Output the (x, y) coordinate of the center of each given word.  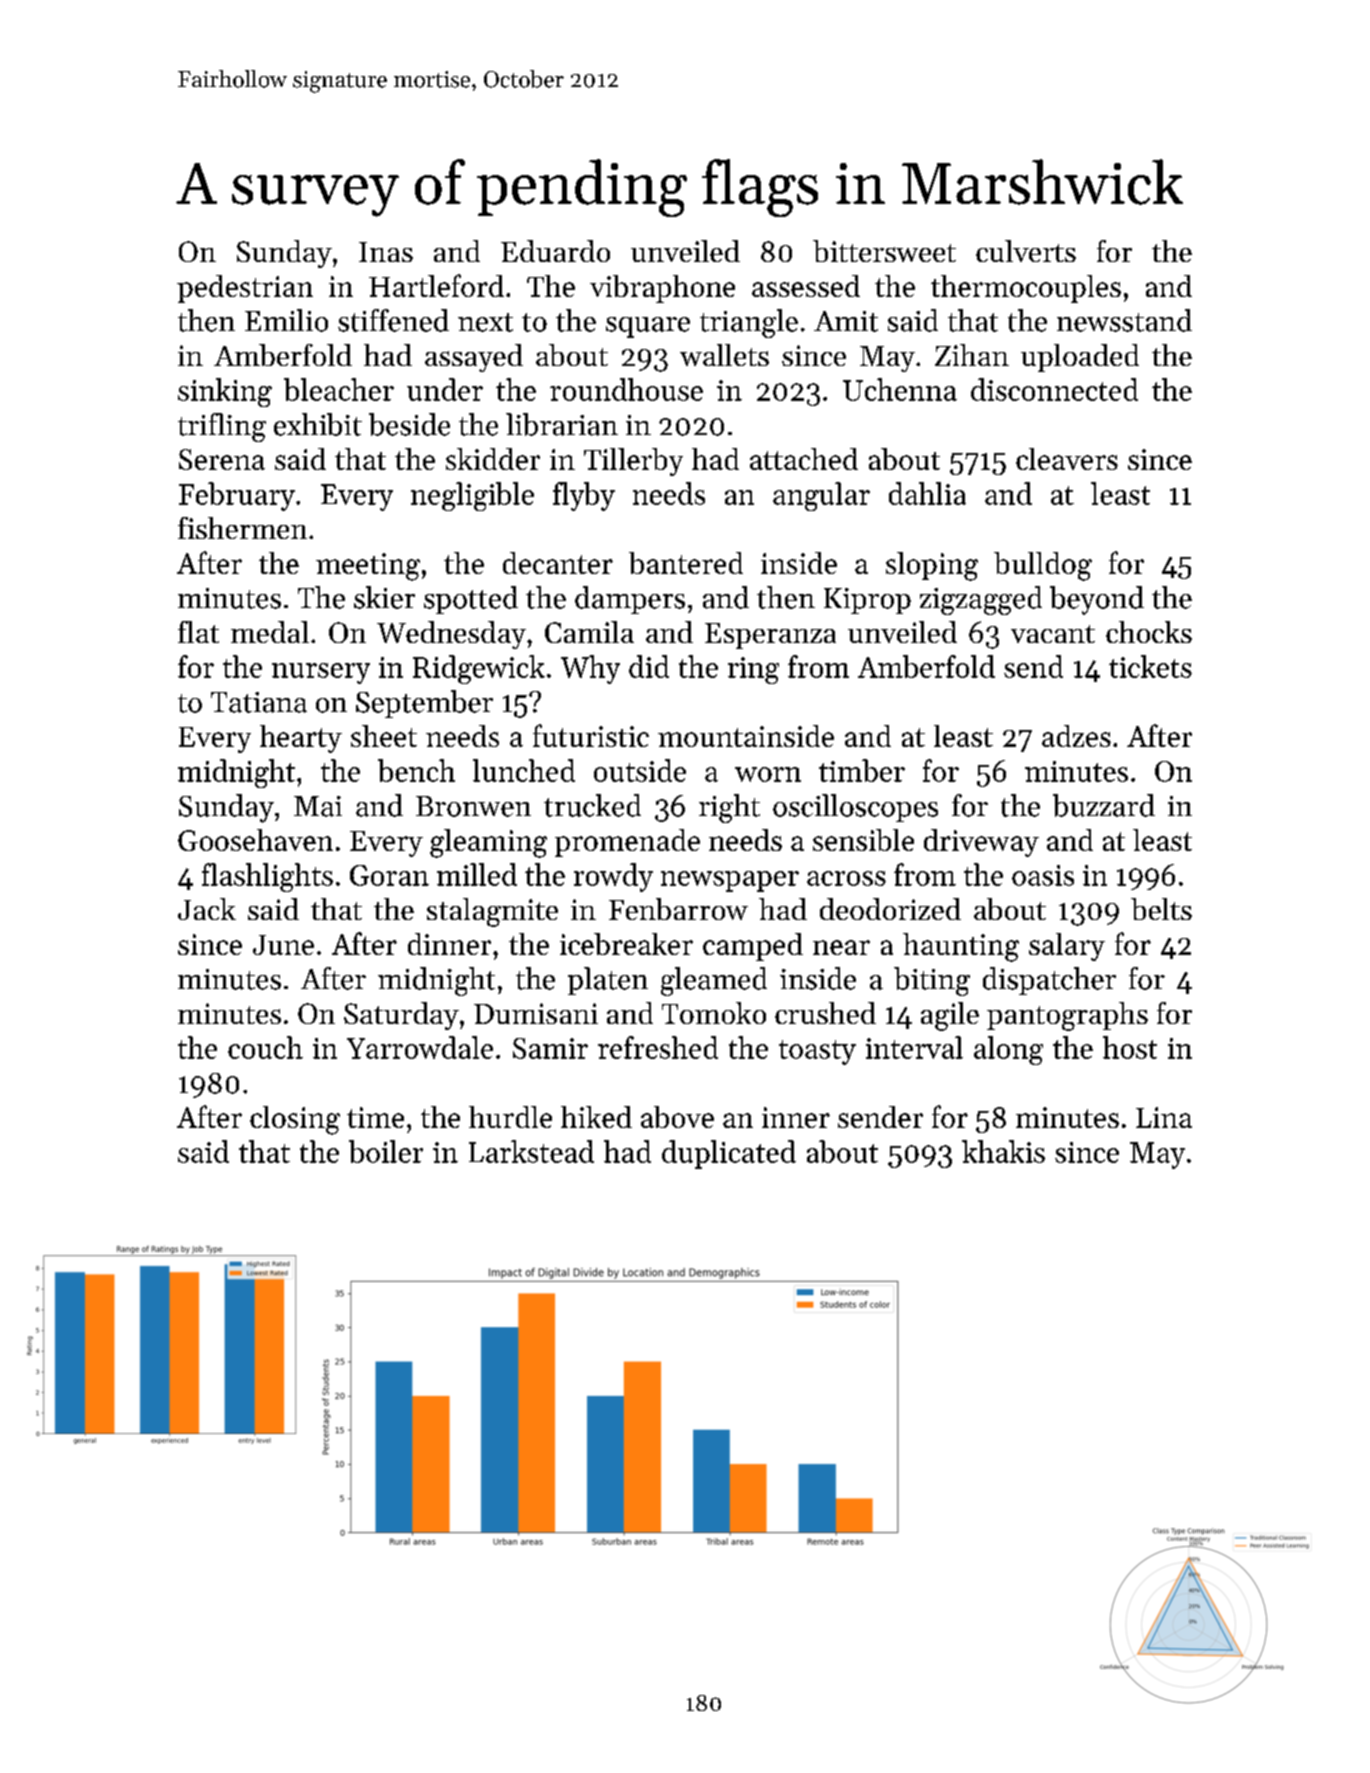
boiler (386, 1151)
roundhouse (626, 389)
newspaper (730, 881)
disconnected (1054, 389)
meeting (368, 567)
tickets (1150, 666)
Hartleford (436, 285)
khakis (1003, 1151)
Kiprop (867, 601)
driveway (981, 843)
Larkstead (531, 1151)
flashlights (267, 877)
